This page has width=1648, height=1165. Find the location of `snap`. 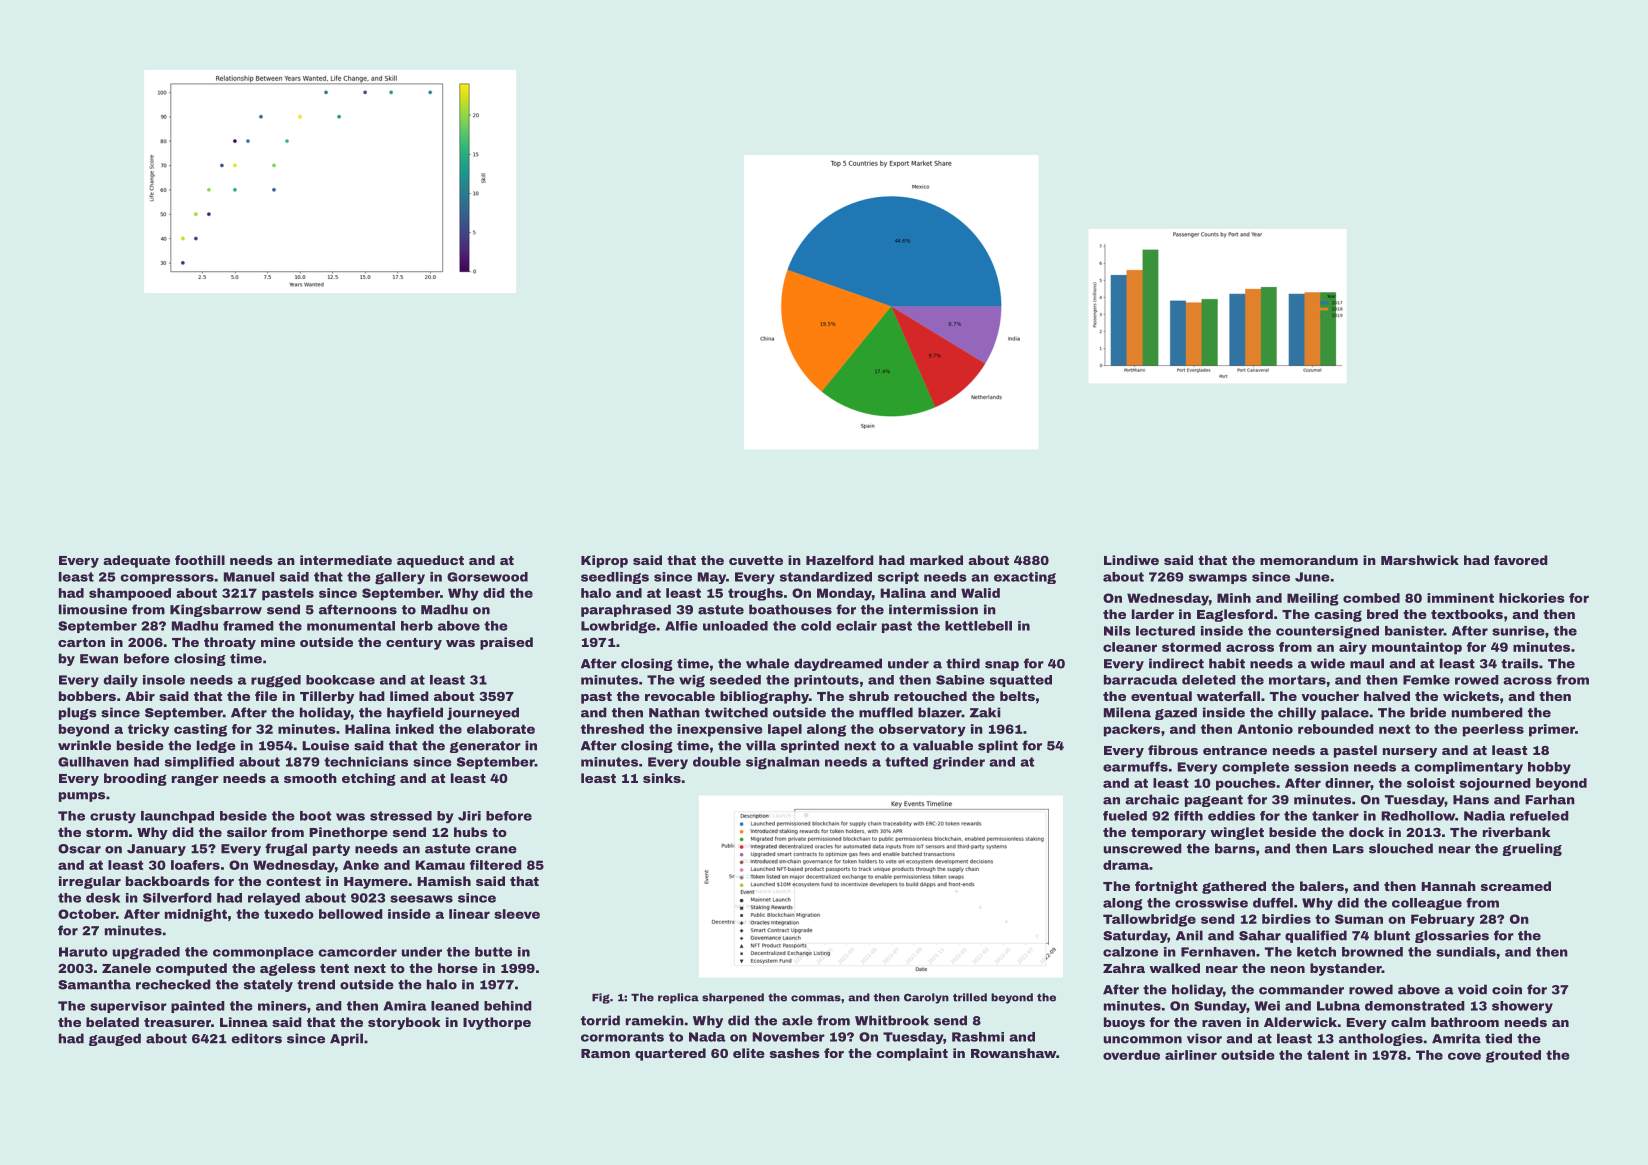

snap is located at coordinates (1002, 666).
